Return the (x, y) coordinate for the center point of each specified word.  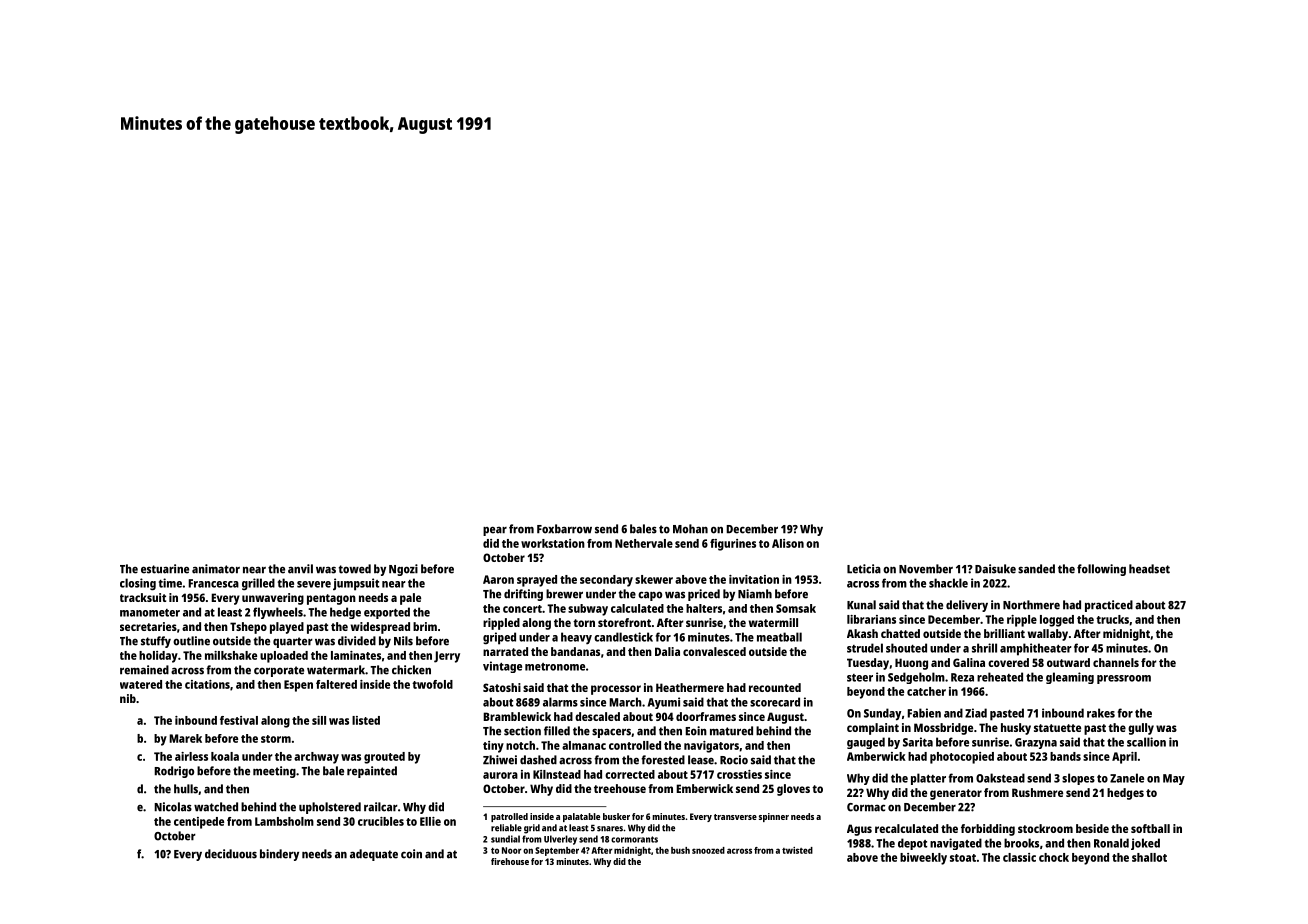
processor (616, 690)
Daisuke (995, 569)
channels (1116, 662)
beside (1092, 828)
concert (522, 609)
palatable (581, 817)
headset (1149, 569)
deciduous (231, 854)
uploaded (284, 657)
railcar (381, 807)
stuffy (156, 642)
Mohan (690, 529)
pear (495, 531)
